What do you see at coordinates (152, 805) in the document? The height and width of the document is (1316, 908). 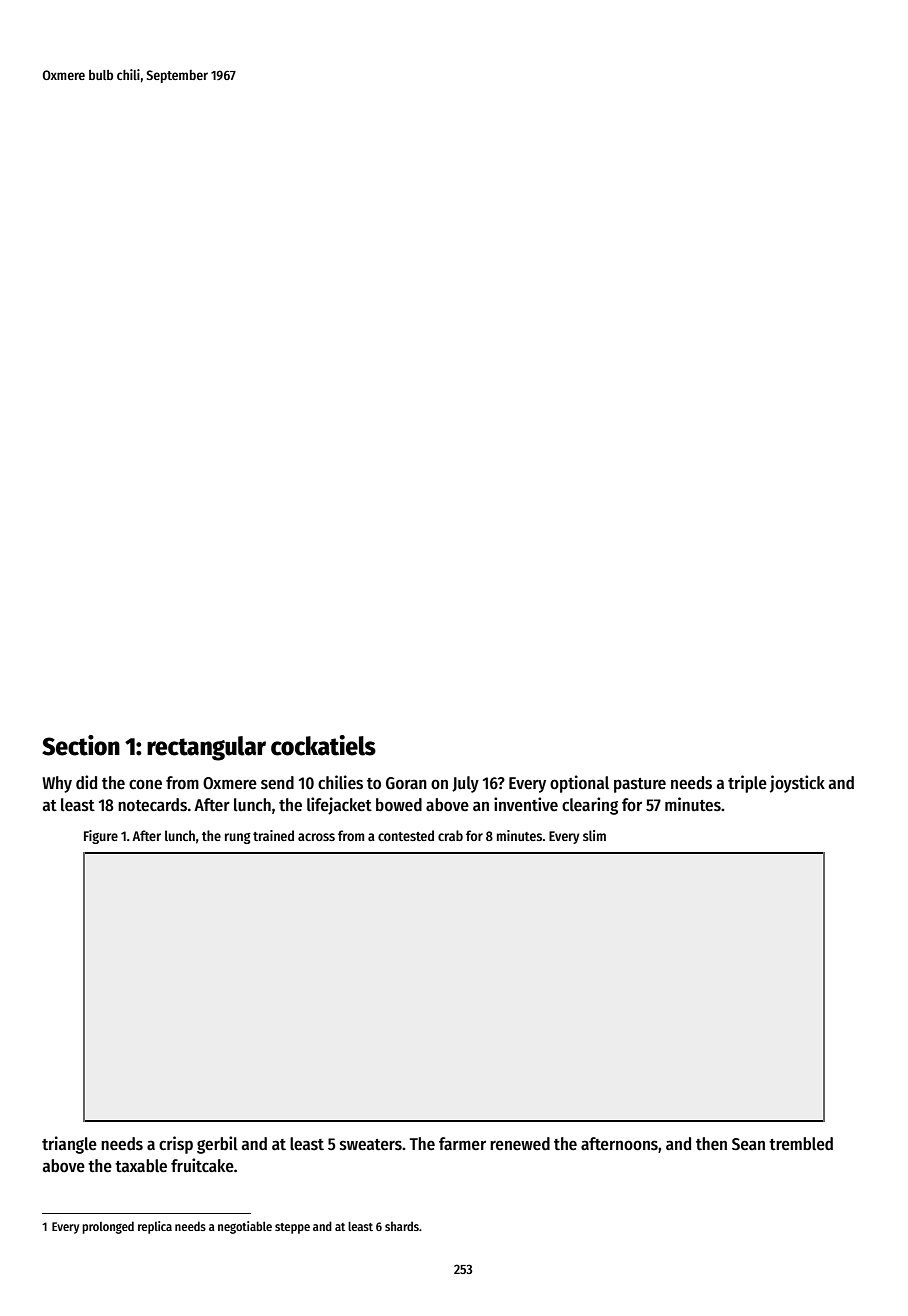 I see `notecards` at bounding box center [152, 805].
